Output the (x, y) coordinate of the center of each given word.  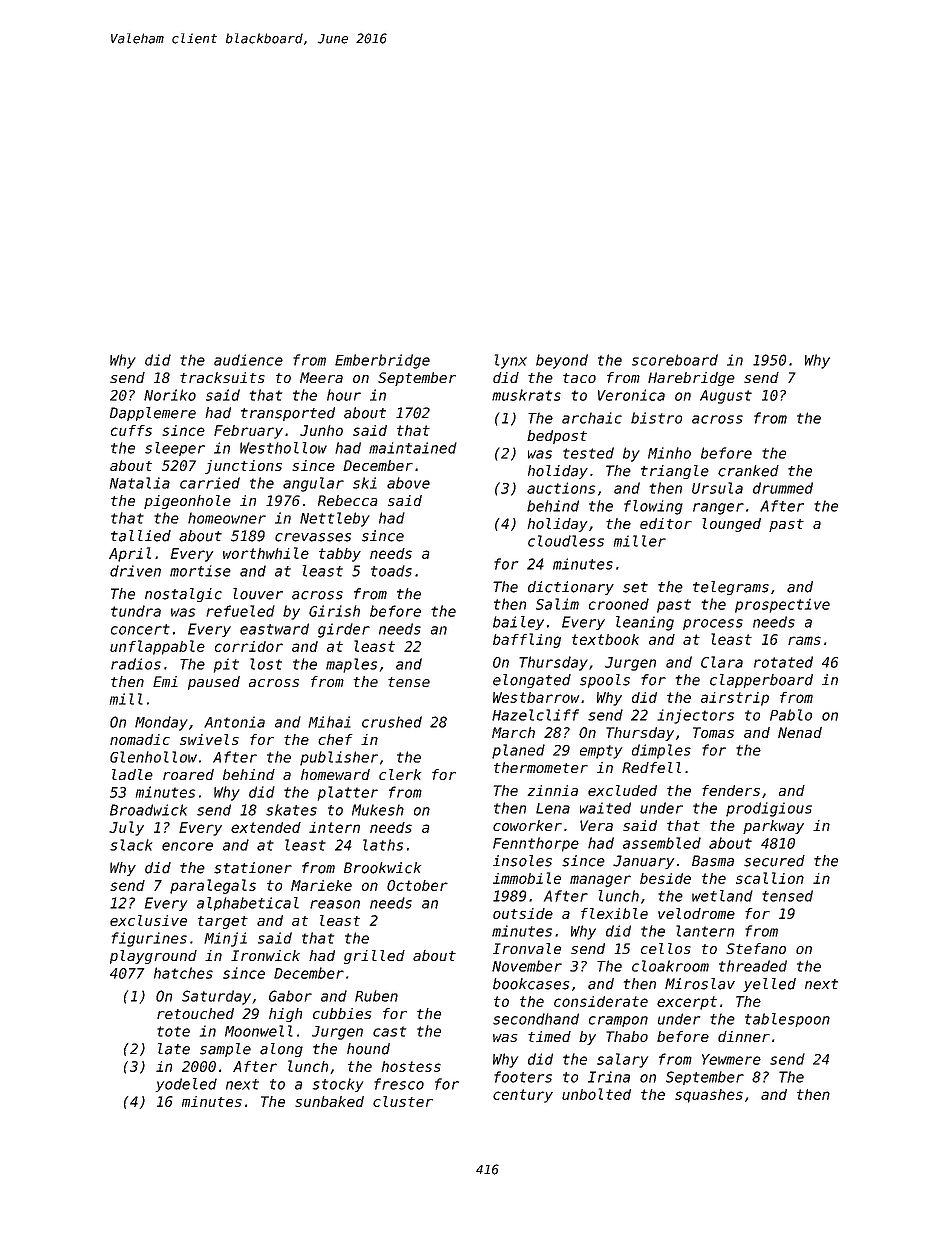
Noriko (170, 395)
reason (335, 904)
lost (266, 664)
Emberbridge (382, 361)
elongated (532, 681)
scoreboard (675, 360)
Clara (722, 662)
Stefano (756, 948)
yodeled (186, 1085)
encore (187, 846)
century (523, 1096)
